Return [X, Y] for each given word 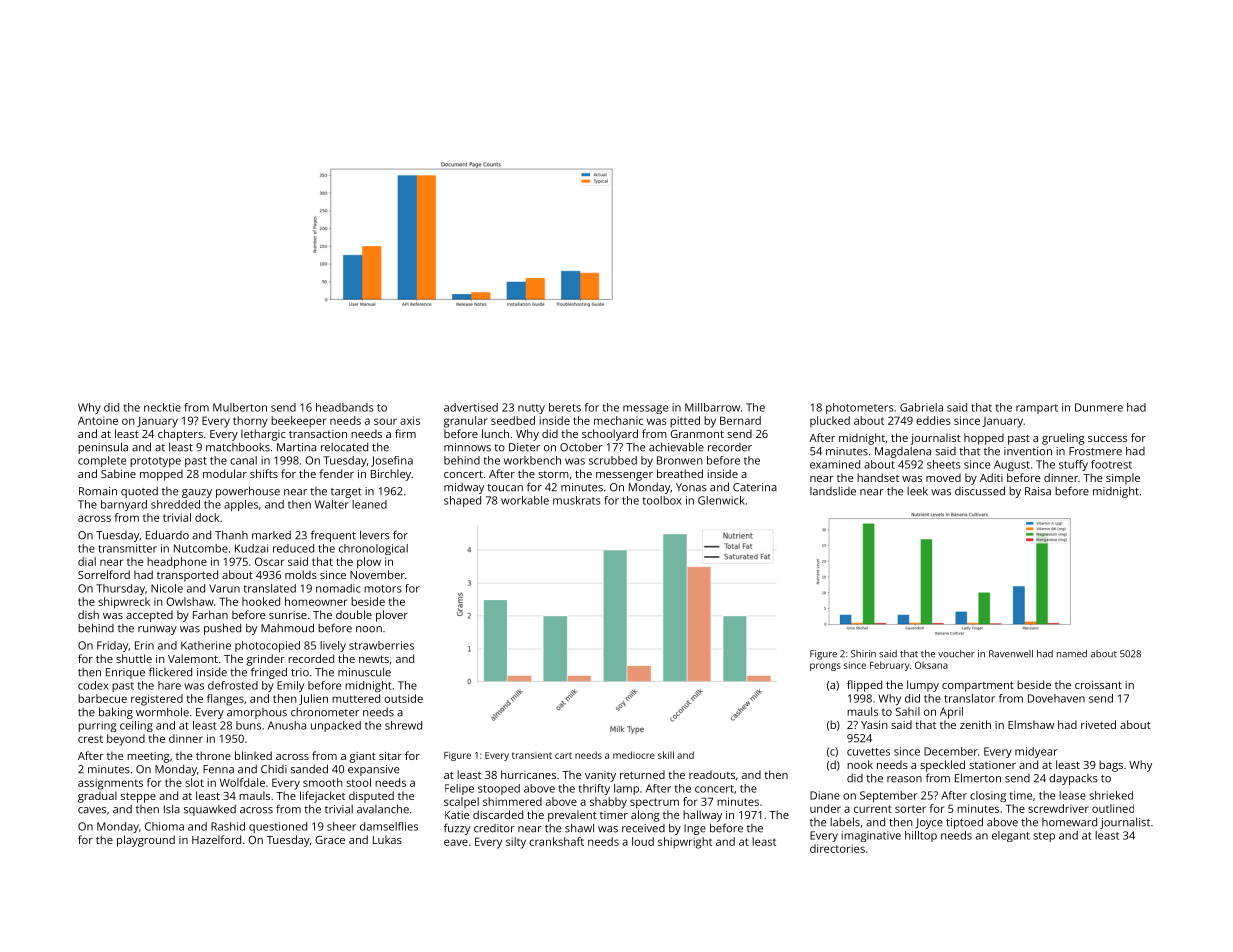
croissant [1098, 685]
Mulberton [240, 407]
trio [300, 672]
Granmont [697, 434]
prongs [825, 667]
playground [146, 841]
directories [837, 848]
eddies [933, 420]
